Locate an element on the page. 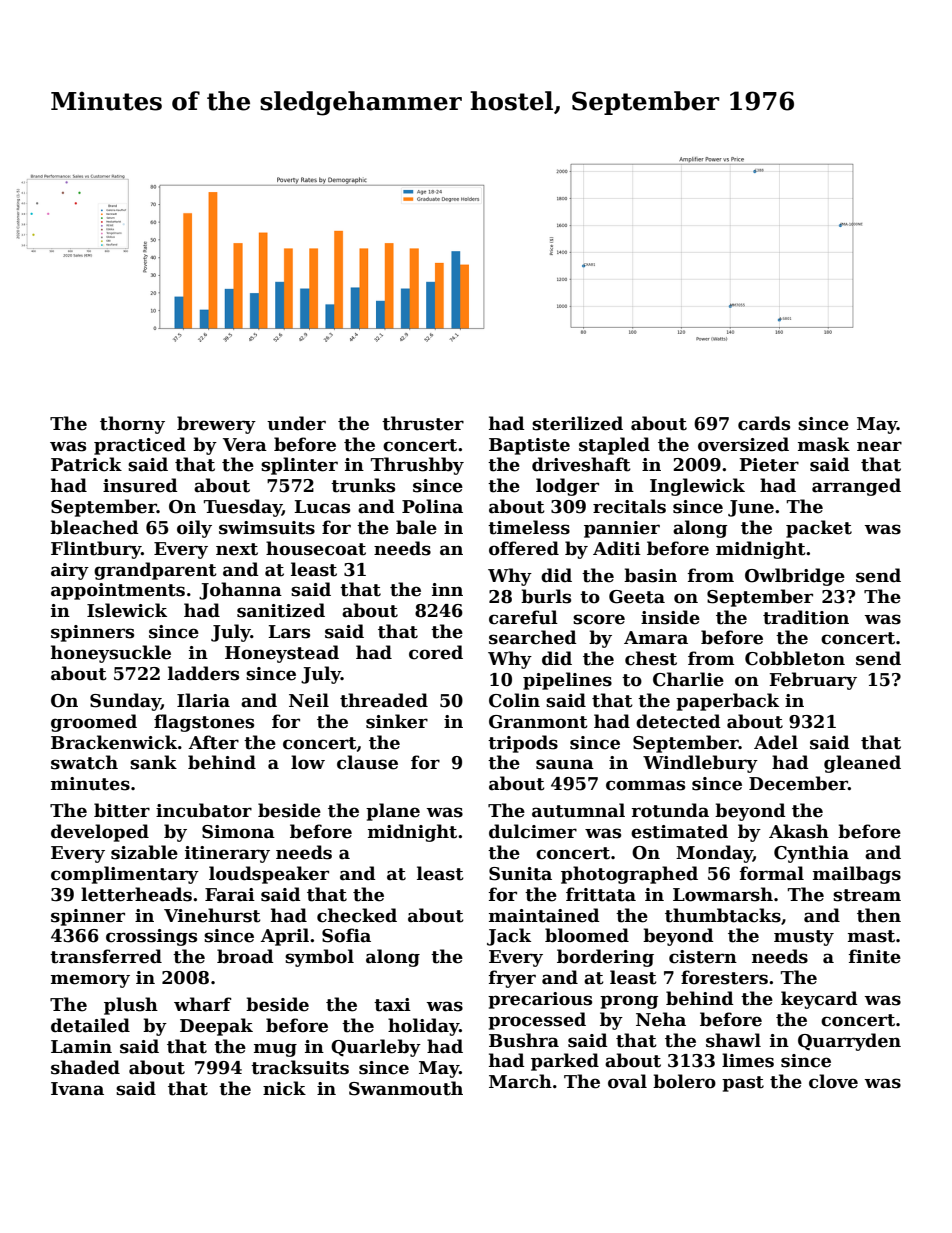 The height and width of the document is (1233, 952). Deepak is located at coordinates (216, 1027).
